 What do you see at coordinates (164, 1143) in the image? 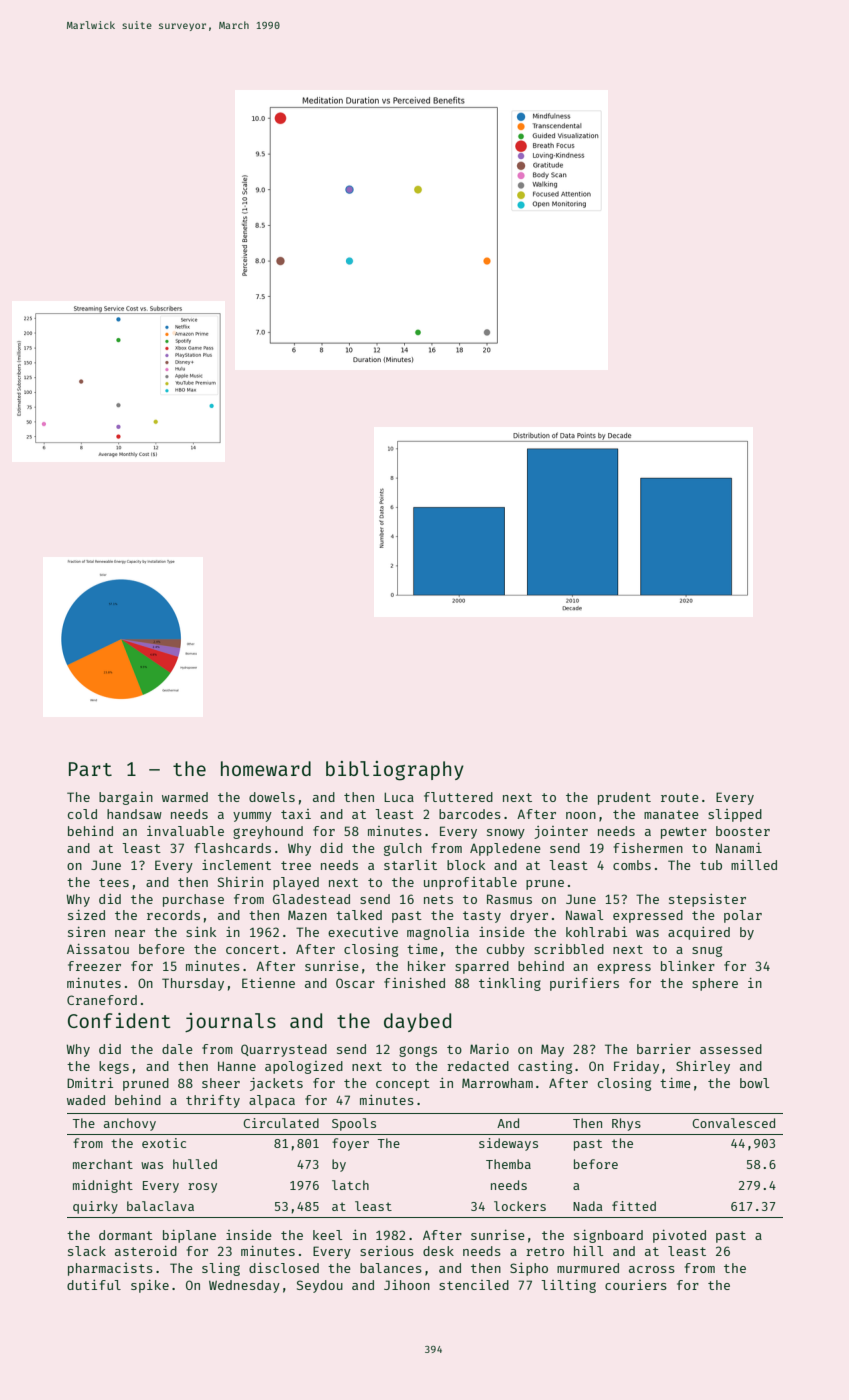
I see `exotic` at bounding box center [164, 1143].
